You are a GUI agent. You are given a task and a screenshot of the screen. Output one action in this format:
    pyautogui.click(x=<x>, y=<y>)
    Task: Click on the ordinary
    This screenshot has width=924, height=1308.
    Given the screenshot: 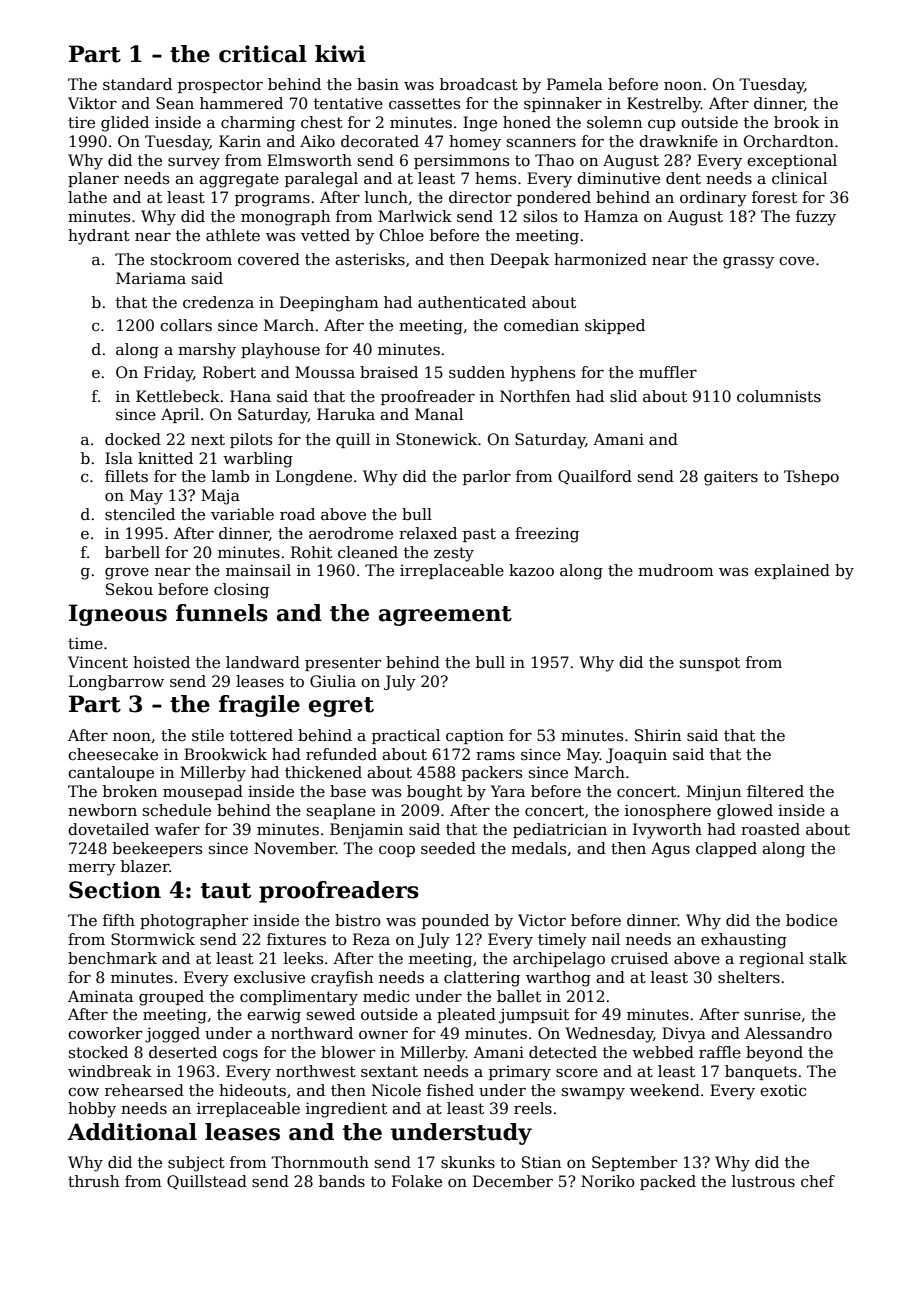 What is the action you would take?
    pyautogui.click(x=713, y=199)
